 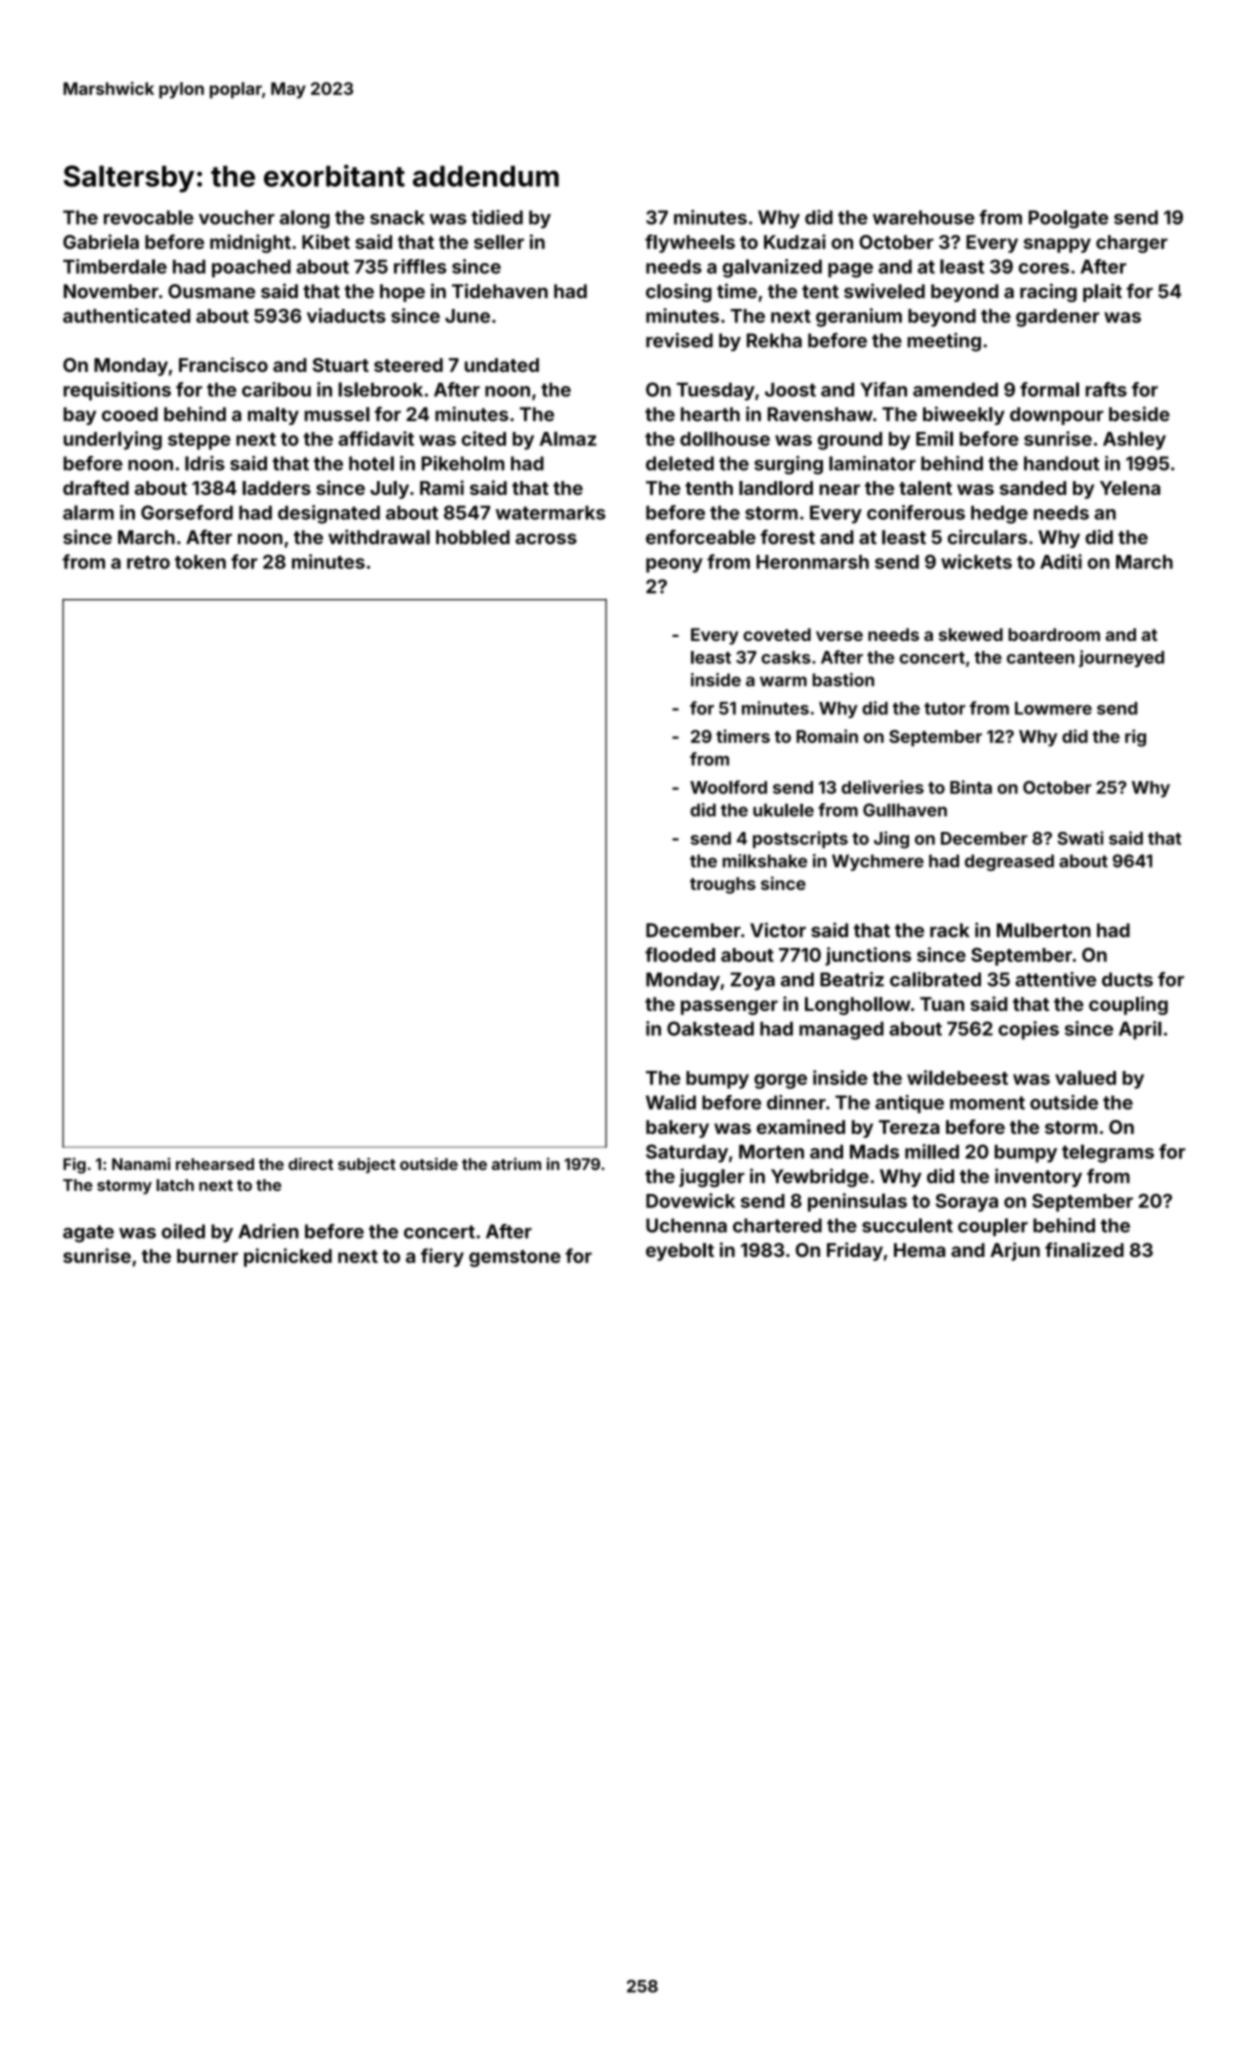 What do you see at coordinates (787, 537) in the image?
I see `forest` at bounding box center [787, 537].
